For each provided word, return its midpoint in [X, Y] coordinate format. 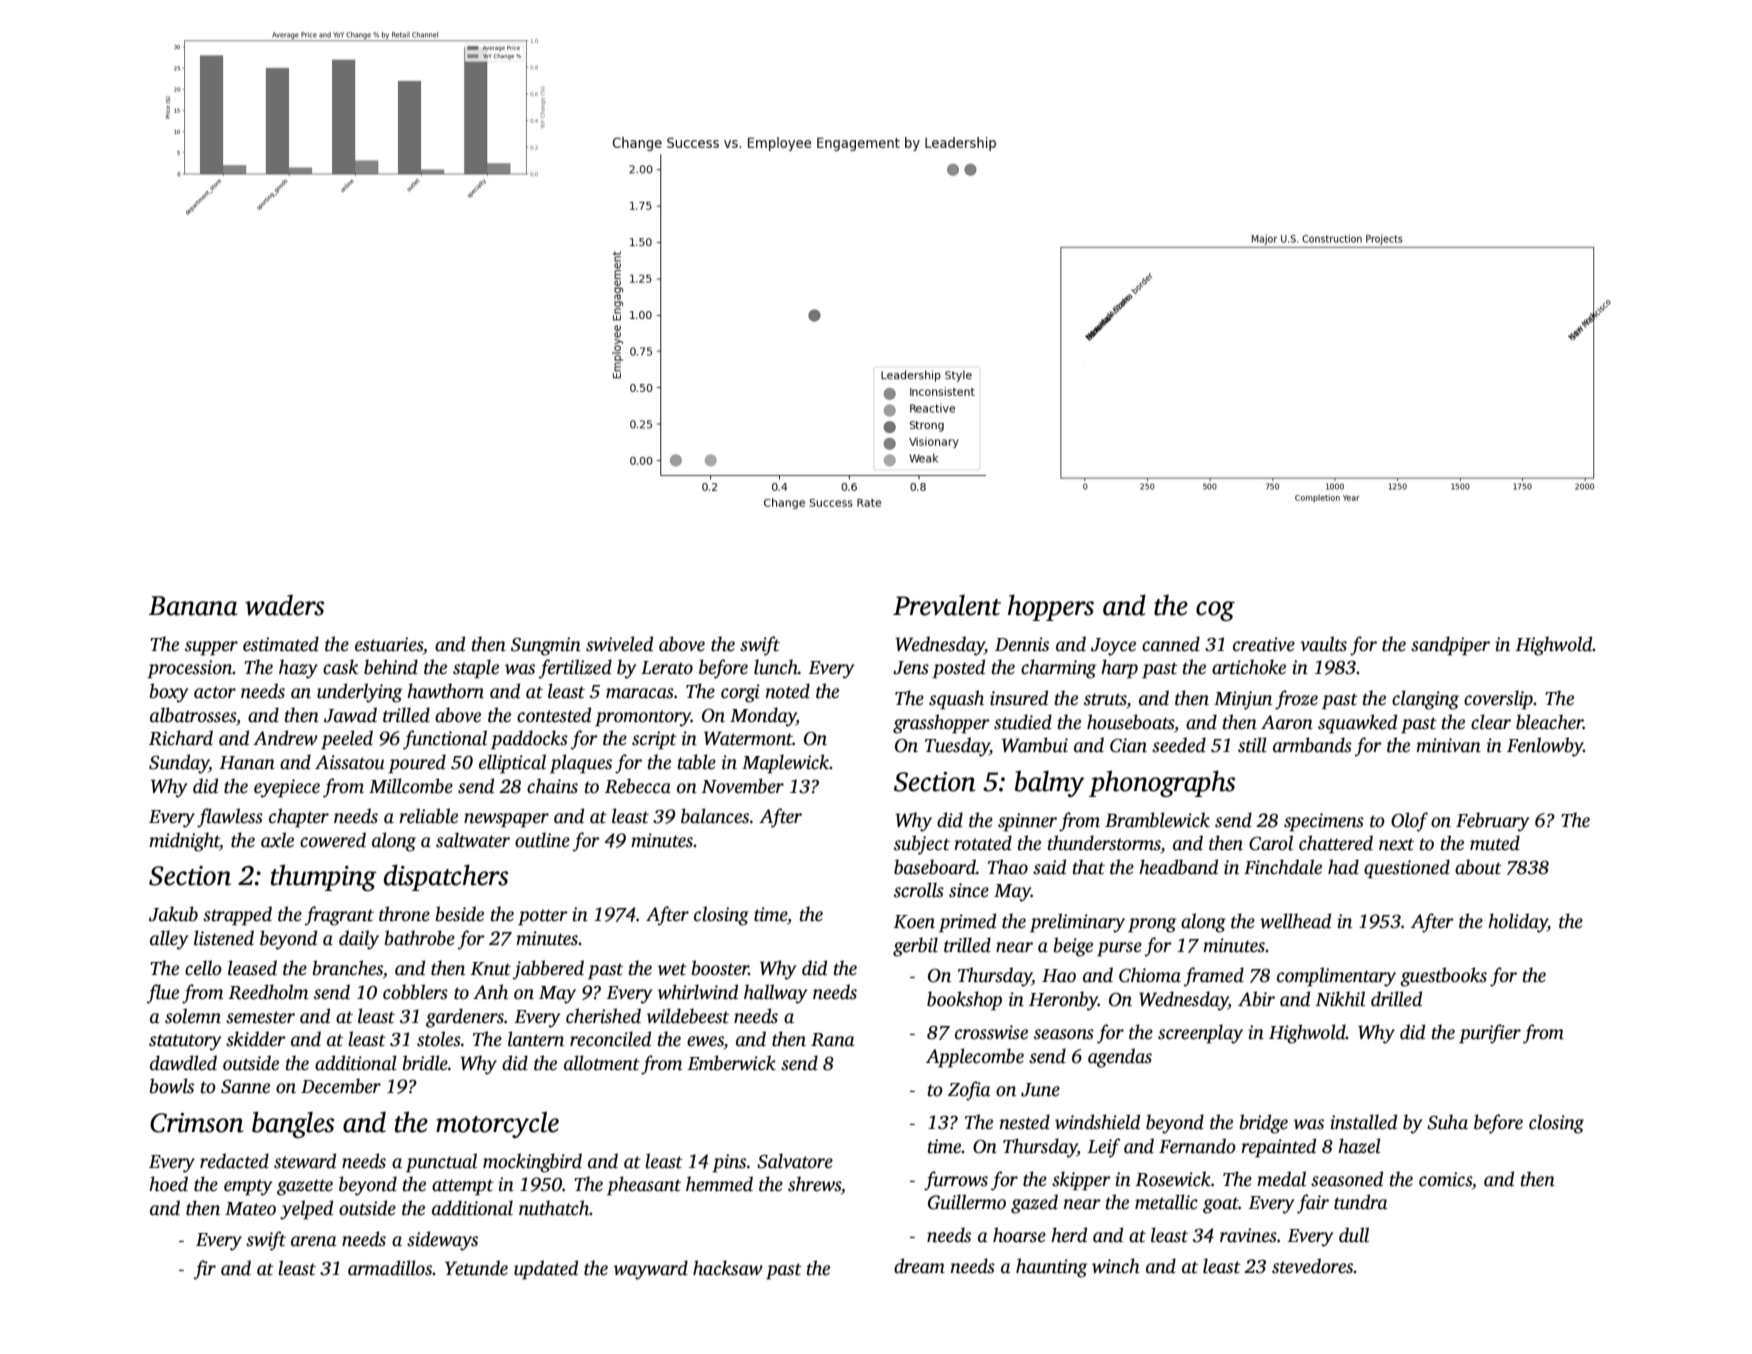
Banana [193, 606]
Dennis [1022, 644]
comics [1445, 1179]
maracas [640, 693]
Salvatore [795, 1161]
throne [404, 914]
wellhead [1295, 921]
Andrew [285, 738]
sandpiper [1450, 646]
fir [205, 1270]
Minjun [1243, 700]
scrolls [919, 890]
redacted [234, 1161]
